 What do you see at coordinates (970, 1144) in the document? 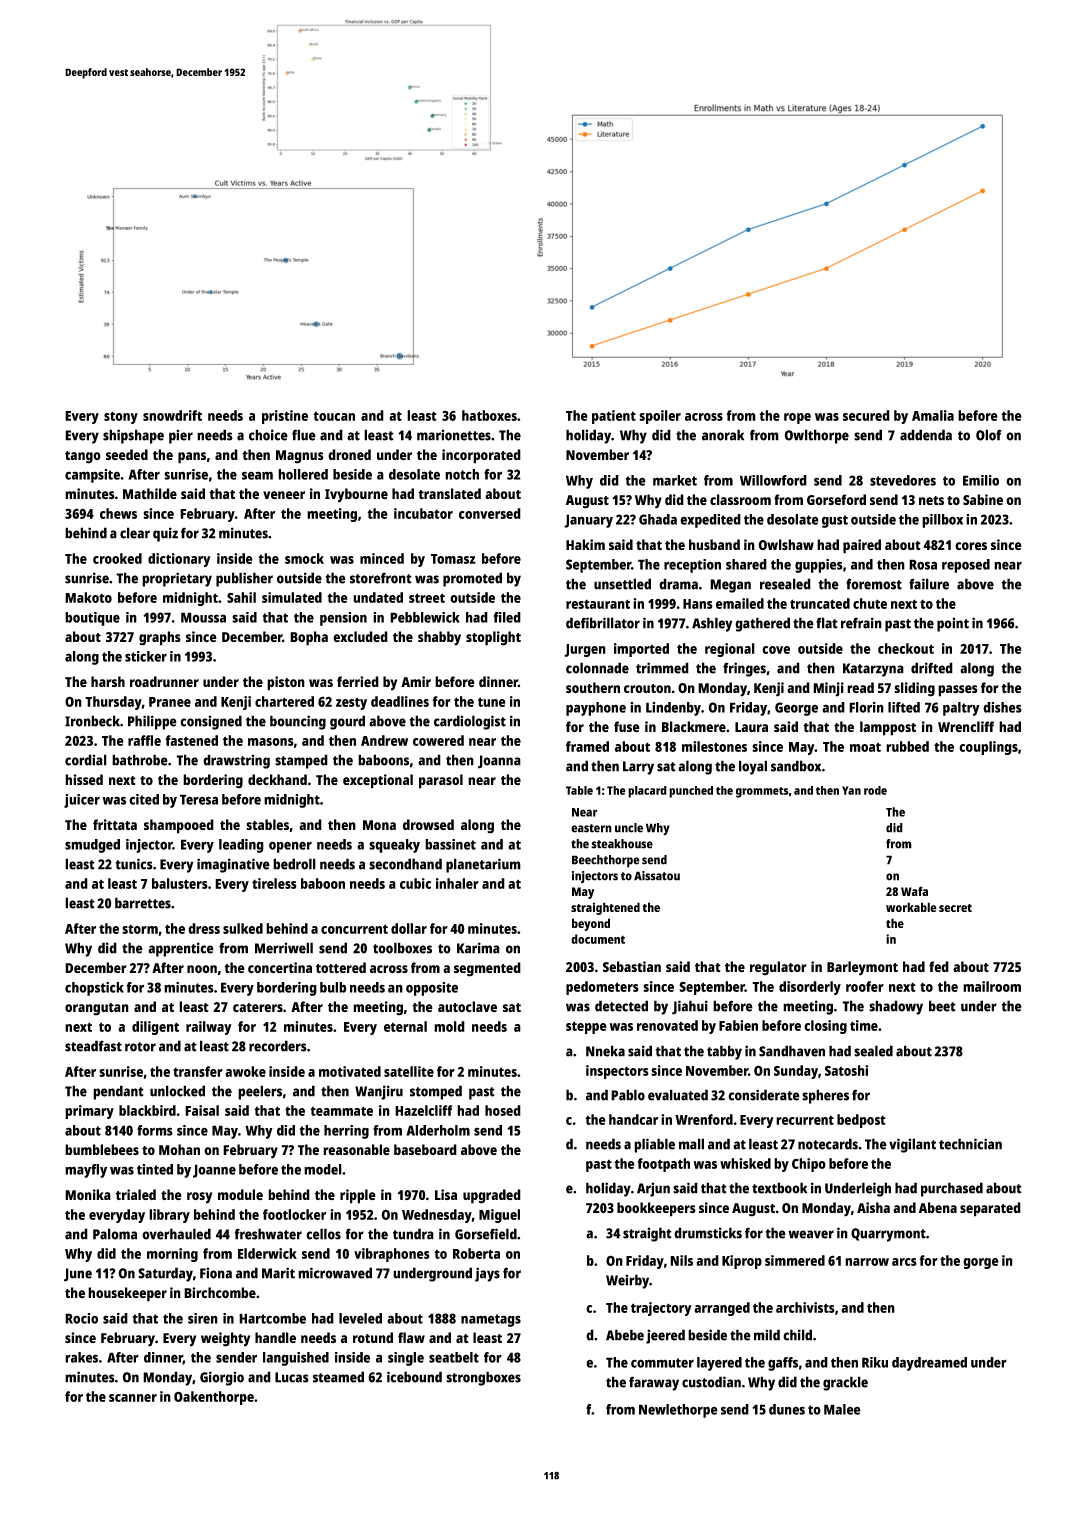
I see `technician` at bounding box center [970, 1144].
